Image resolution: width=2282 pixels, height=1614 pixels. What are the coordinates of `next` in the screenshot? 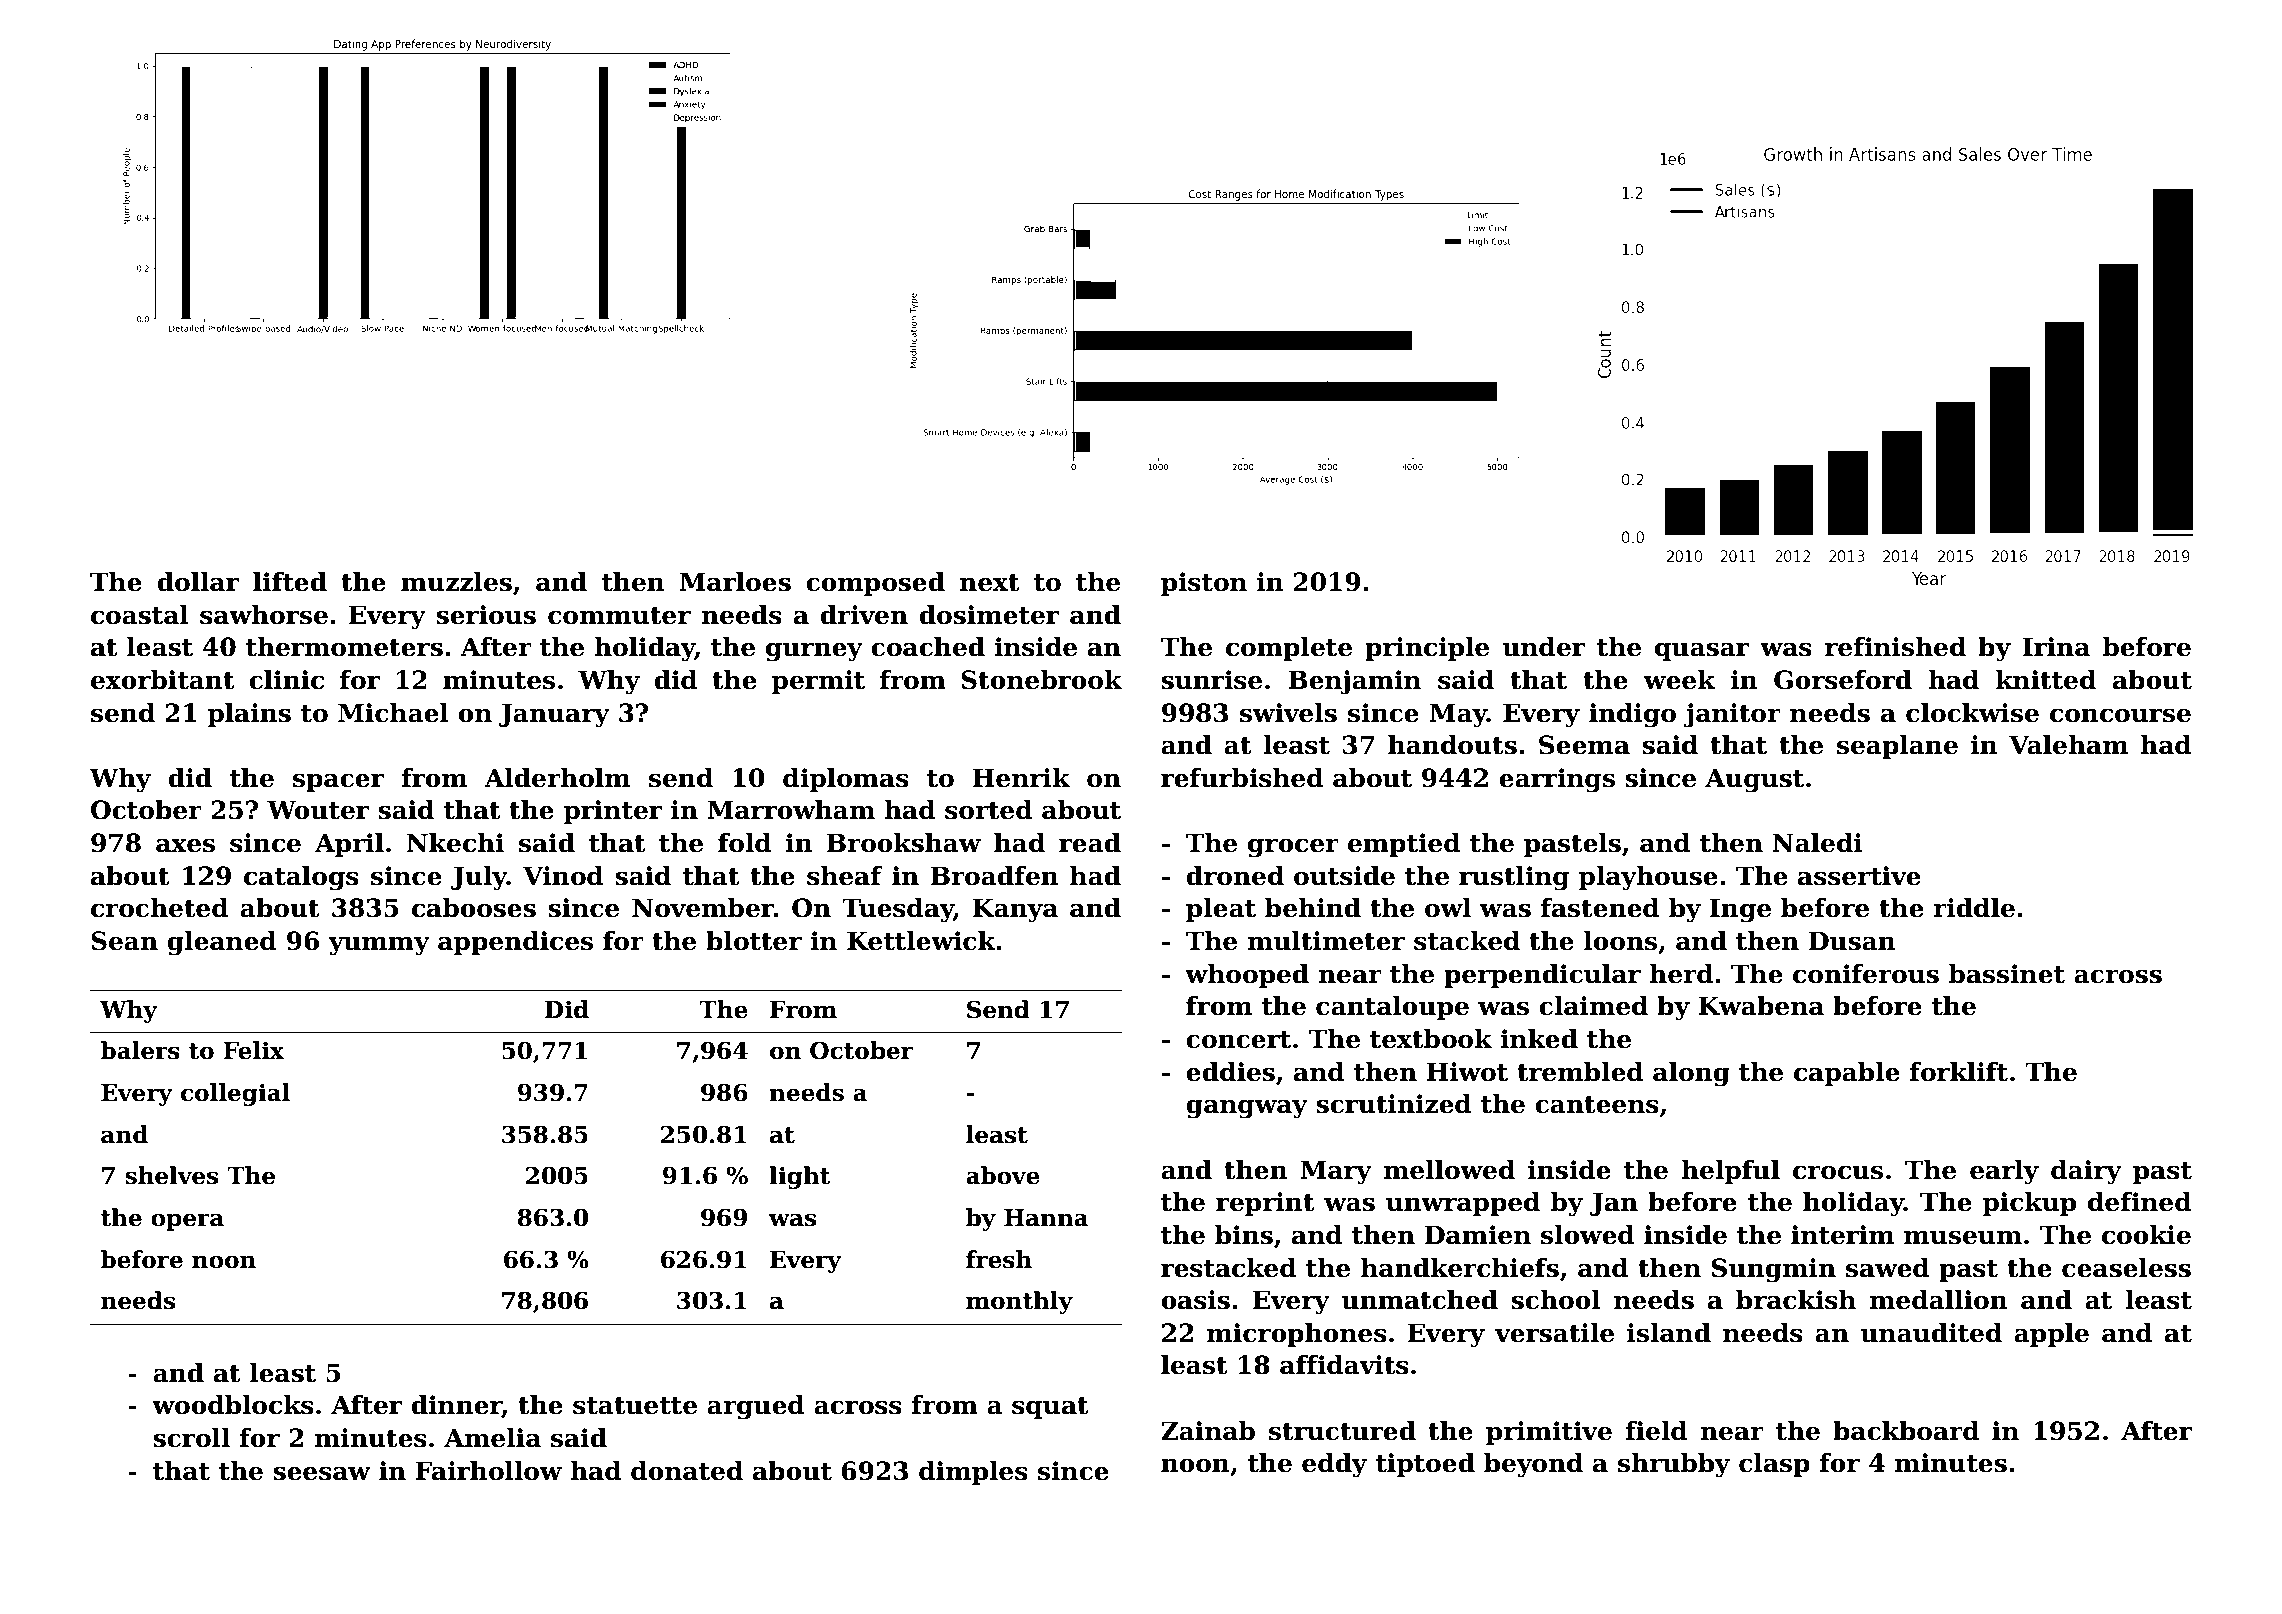 It's located at (990, 583).
